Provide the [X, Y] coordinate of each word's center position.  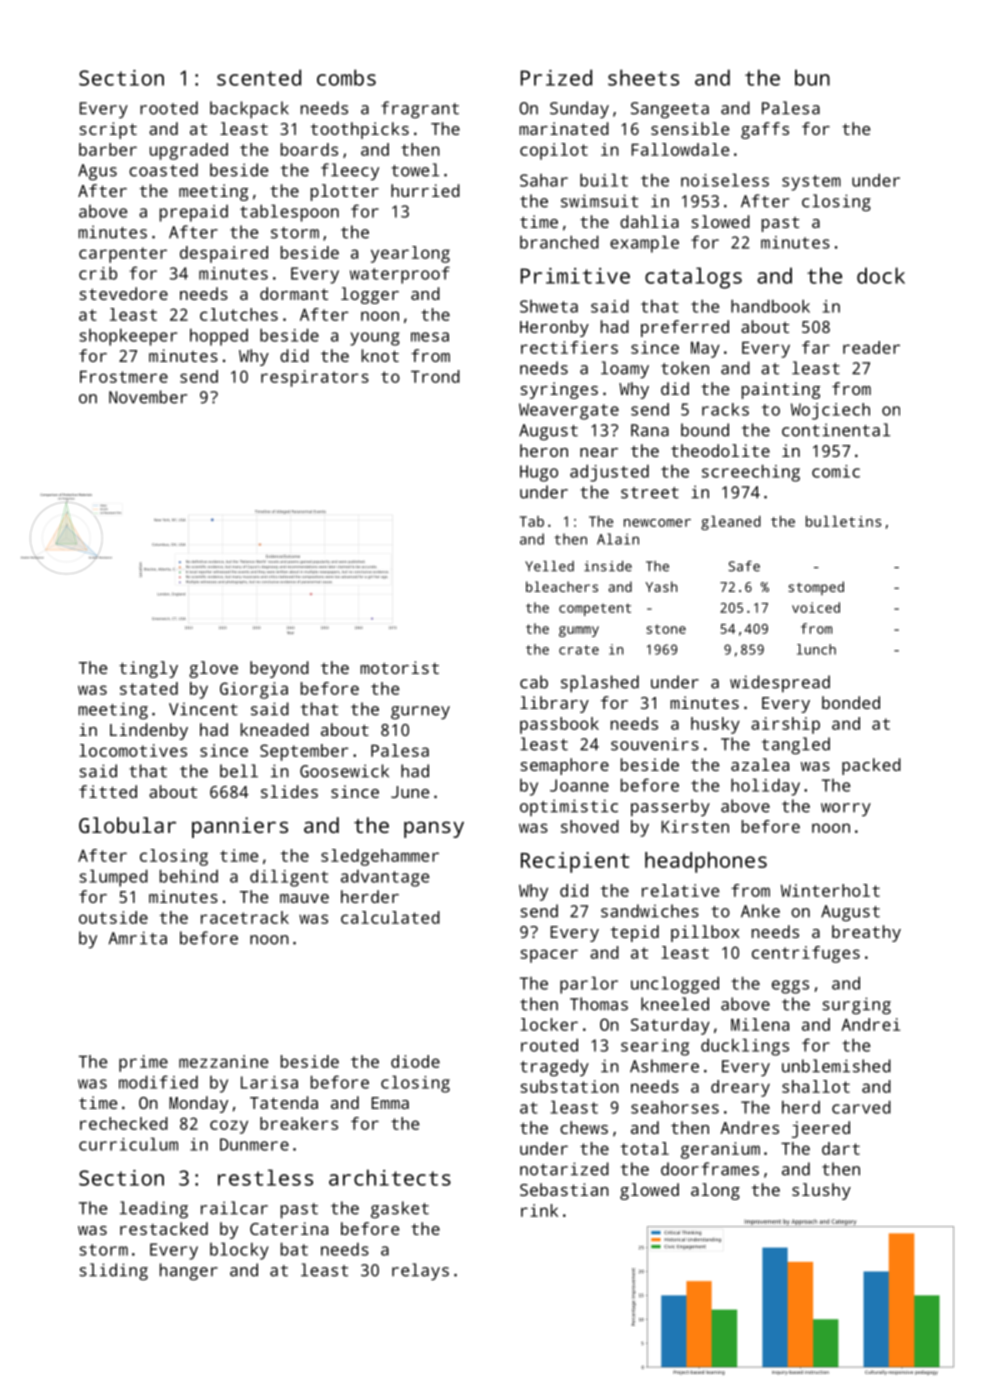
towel [415, 170]
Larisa [269, 1082]
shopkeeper [128, 337]
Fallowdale [680, 149]
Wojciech [830, 411]
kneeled [675, 1004]
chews [584, 1127]
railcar [234, 1208]
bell [239, 771]
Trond [435, 376]
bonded [851, 702]
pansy [434, 829]
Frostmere [124, 377]
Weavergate [569, 411]
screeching [751, 473]
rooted [169, 108]
